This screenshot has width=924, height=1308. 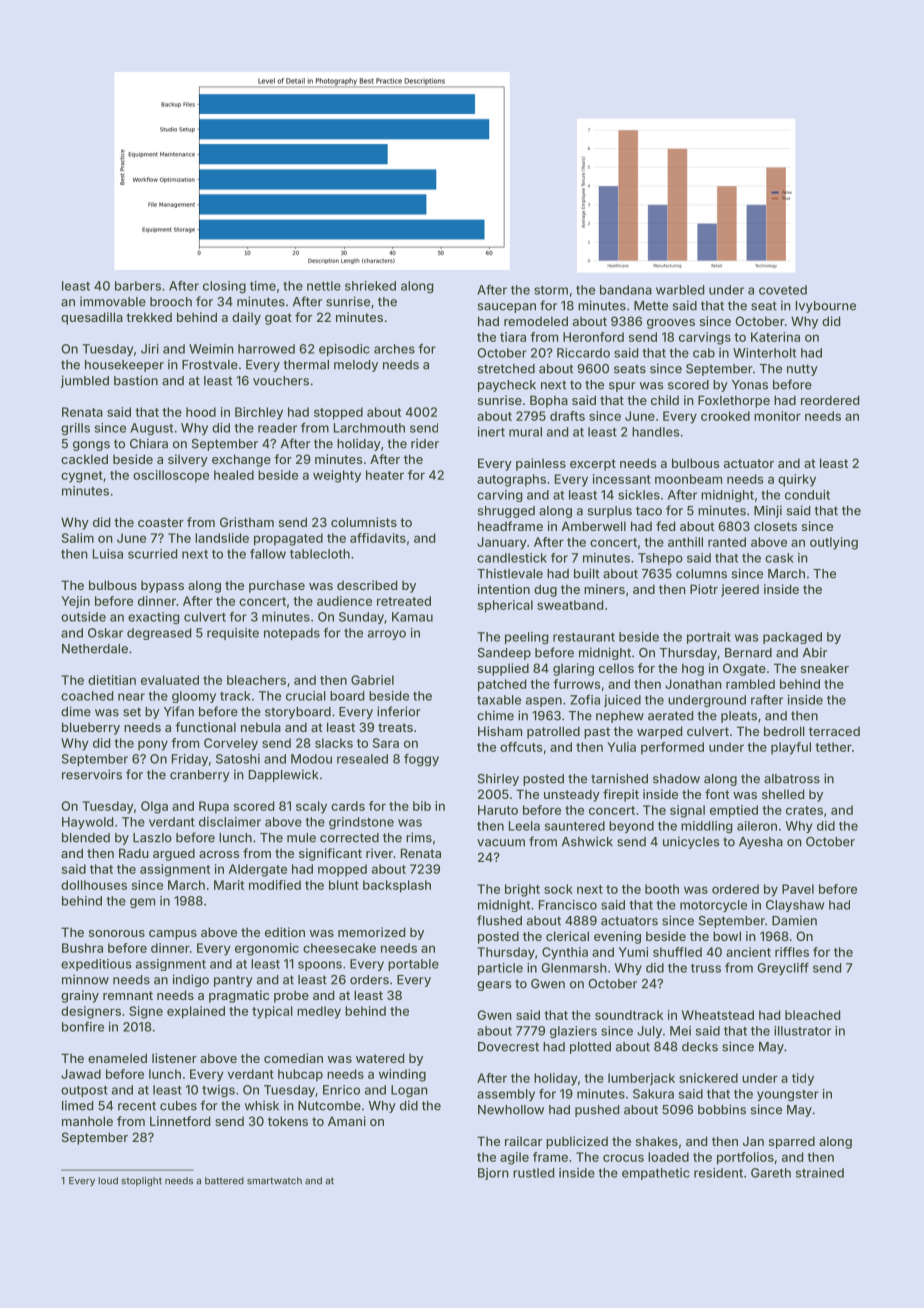 What do you see at coordinates (138, 286) in the screenshot?
I see `barbers` at bounding box center [138, 286].
